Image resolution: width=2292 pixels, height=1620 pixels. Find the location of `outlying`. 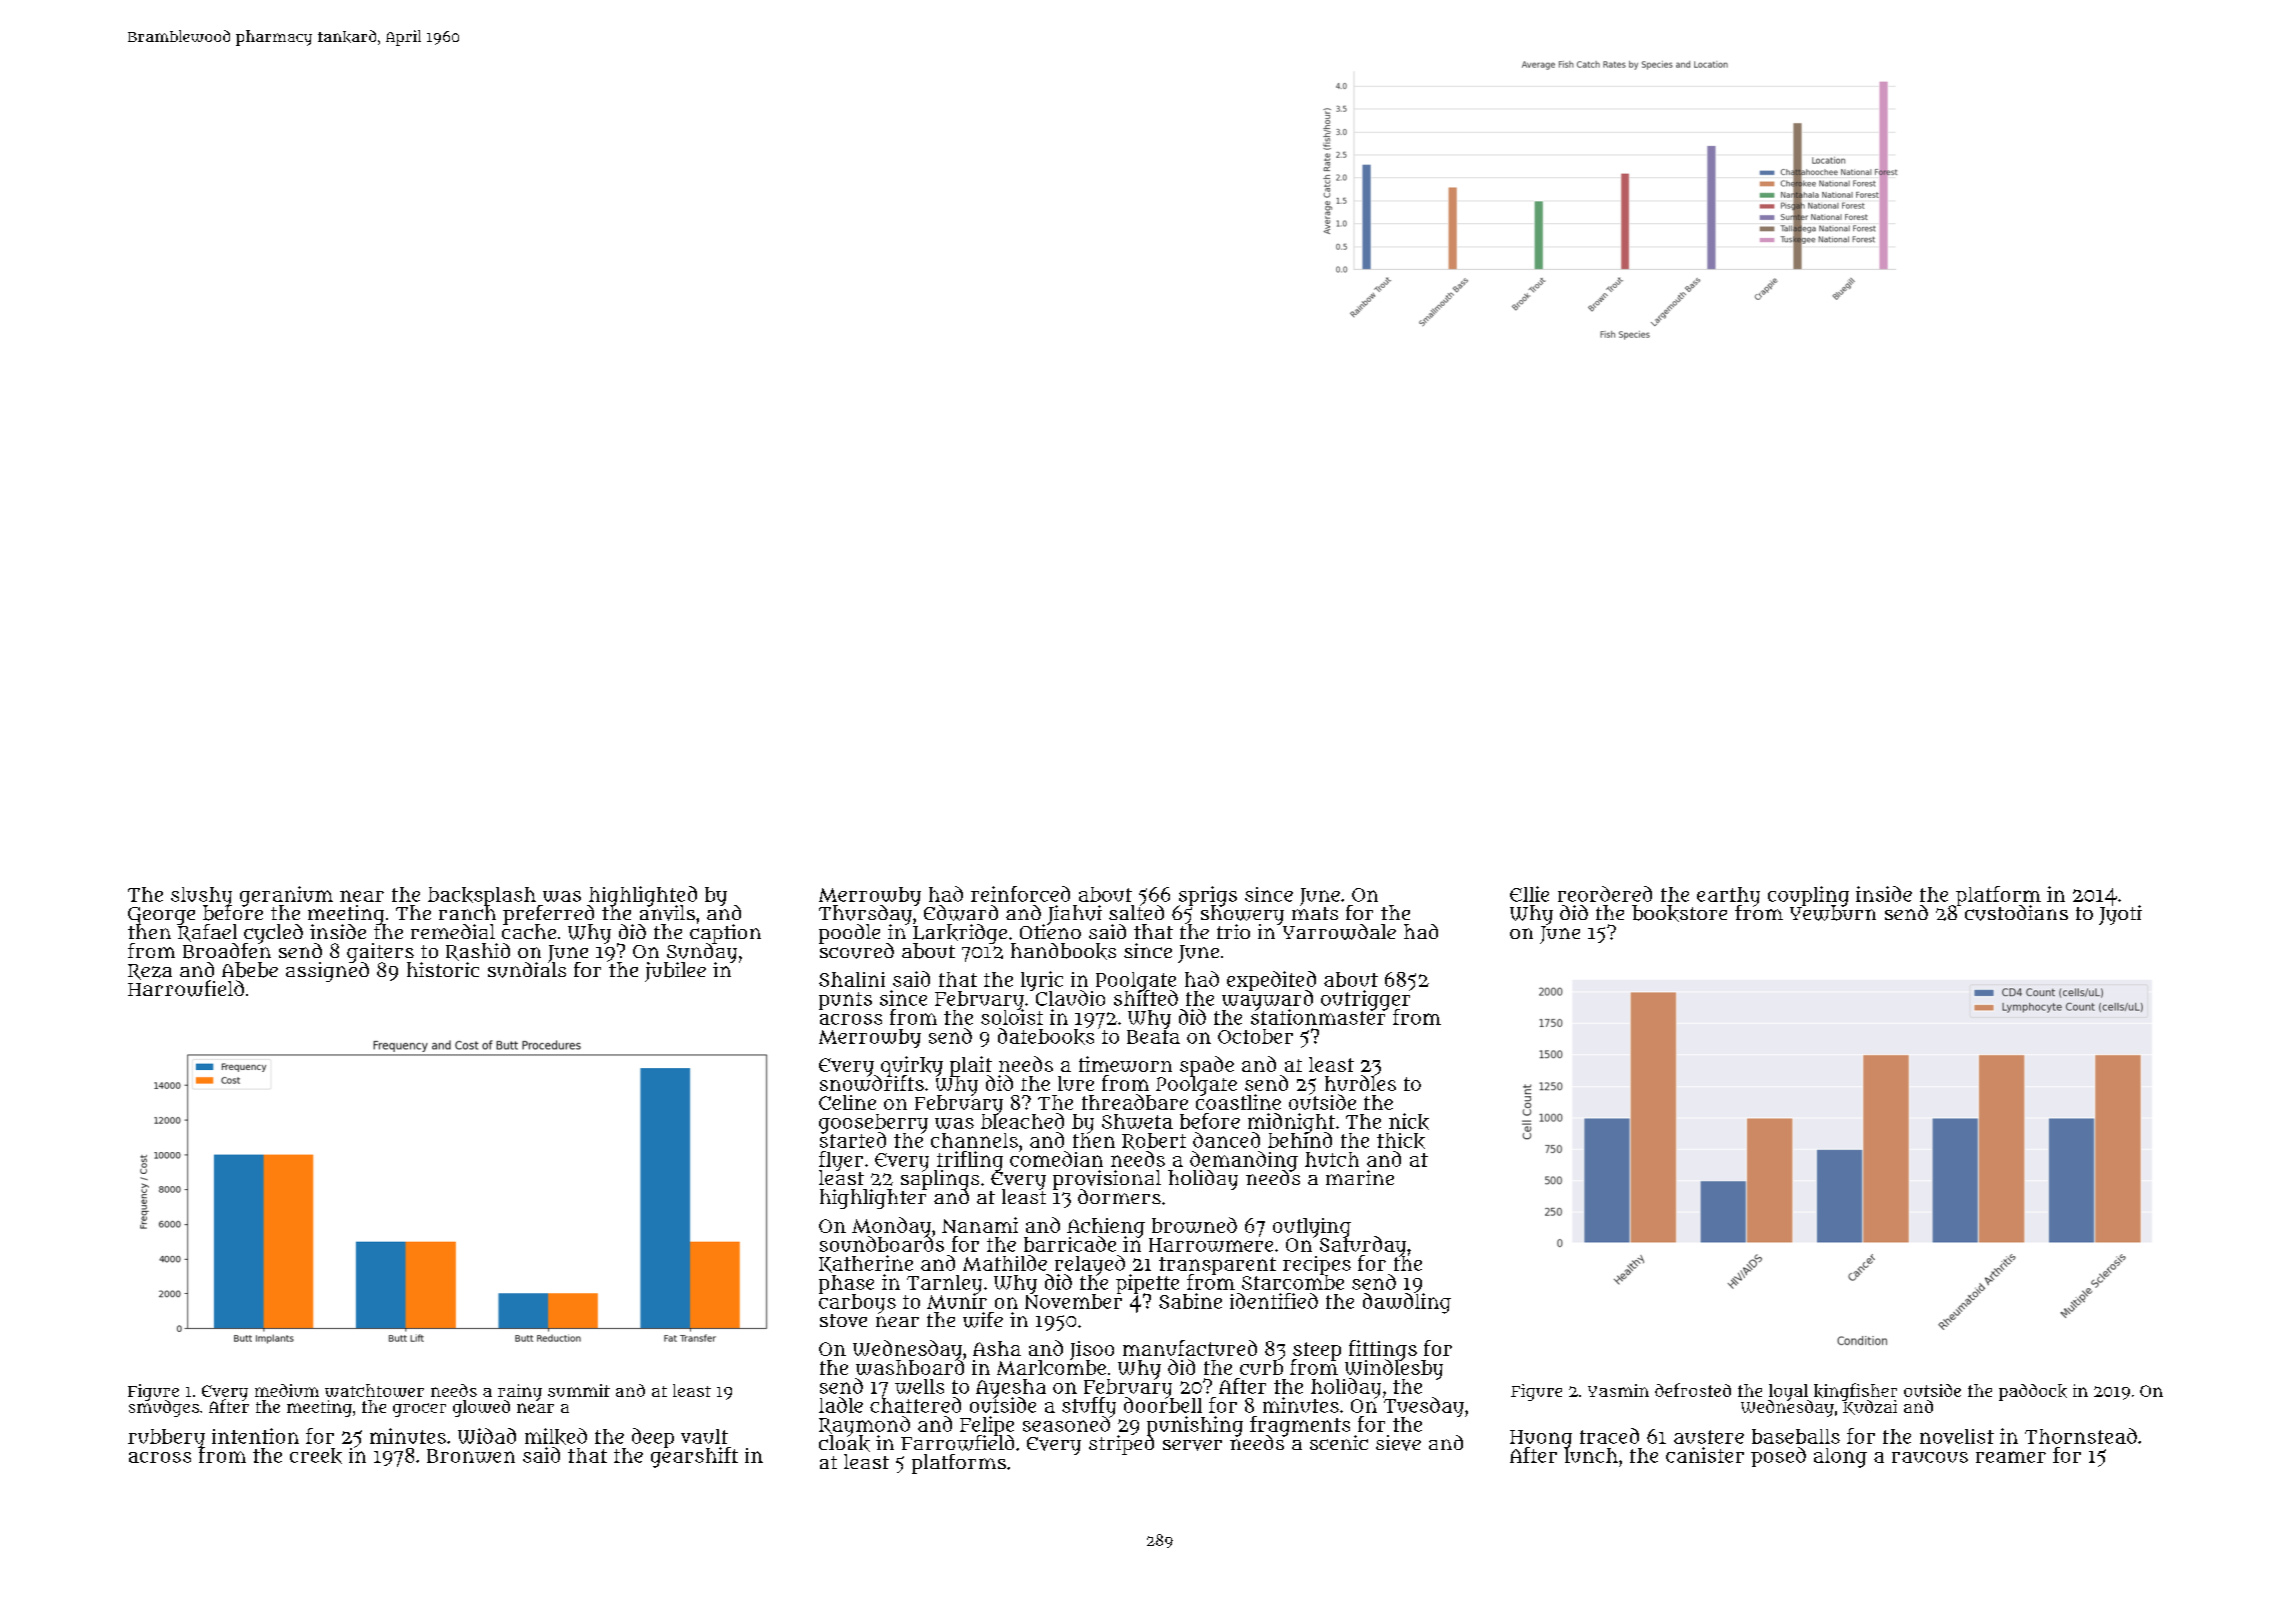

outlying is located at coordinates (1312, 1228).
